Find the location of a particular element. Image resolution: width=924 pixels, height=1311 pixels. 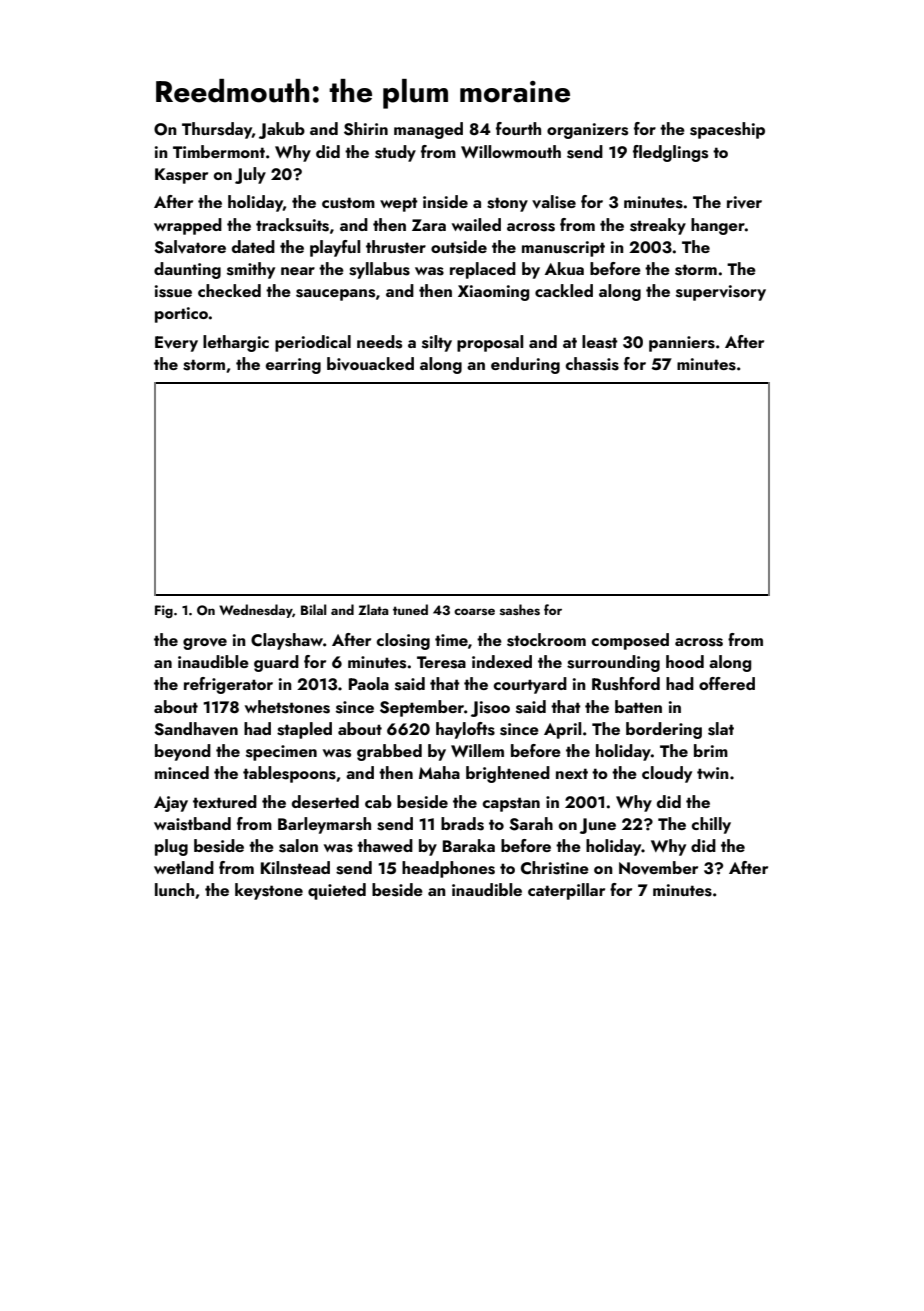

spaceship is located at coordinates (727, 130).
